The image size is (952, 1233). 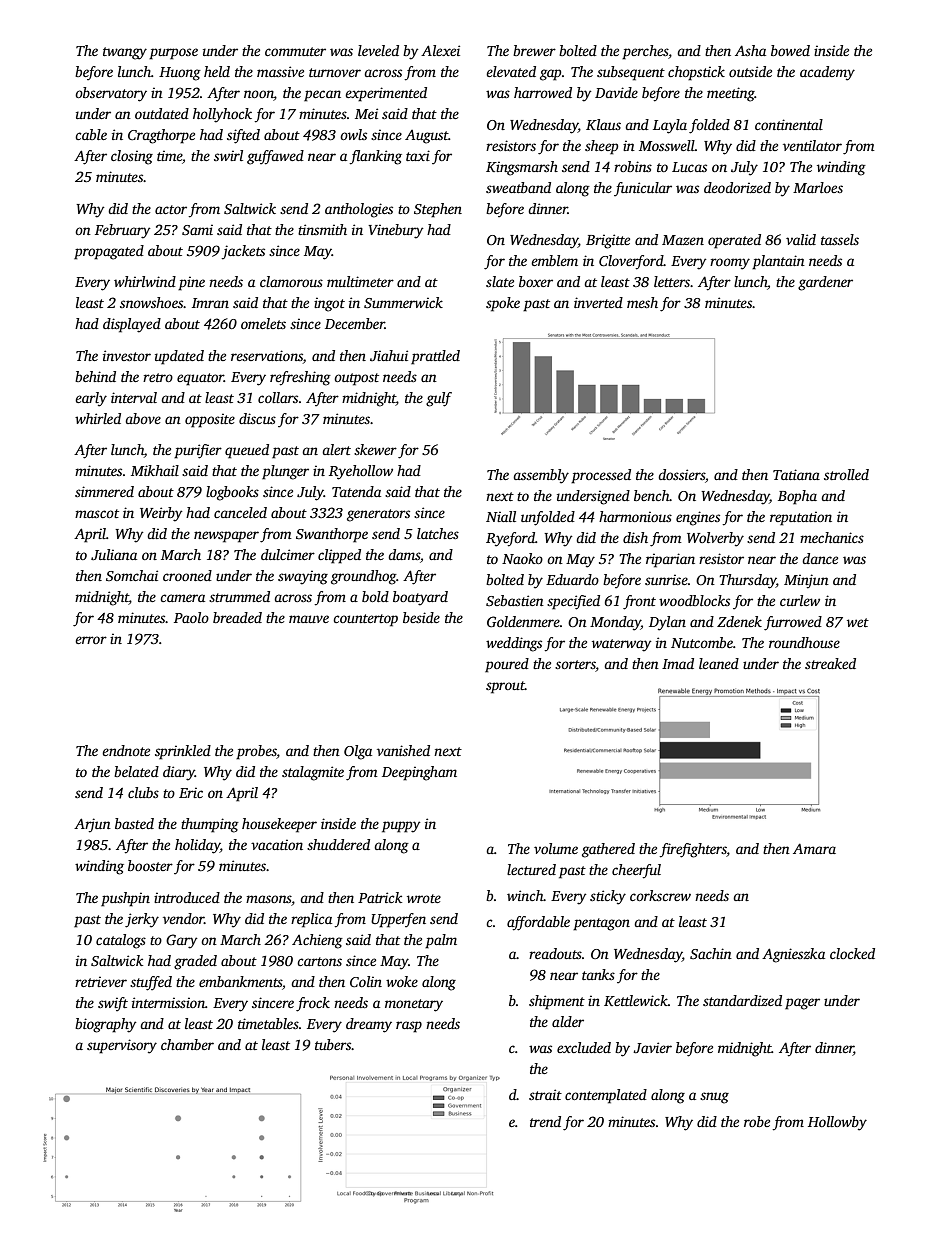 What do you see at coordinates (825, 283) in the page?
I see `gardener` at bounding box center [825, 283].
